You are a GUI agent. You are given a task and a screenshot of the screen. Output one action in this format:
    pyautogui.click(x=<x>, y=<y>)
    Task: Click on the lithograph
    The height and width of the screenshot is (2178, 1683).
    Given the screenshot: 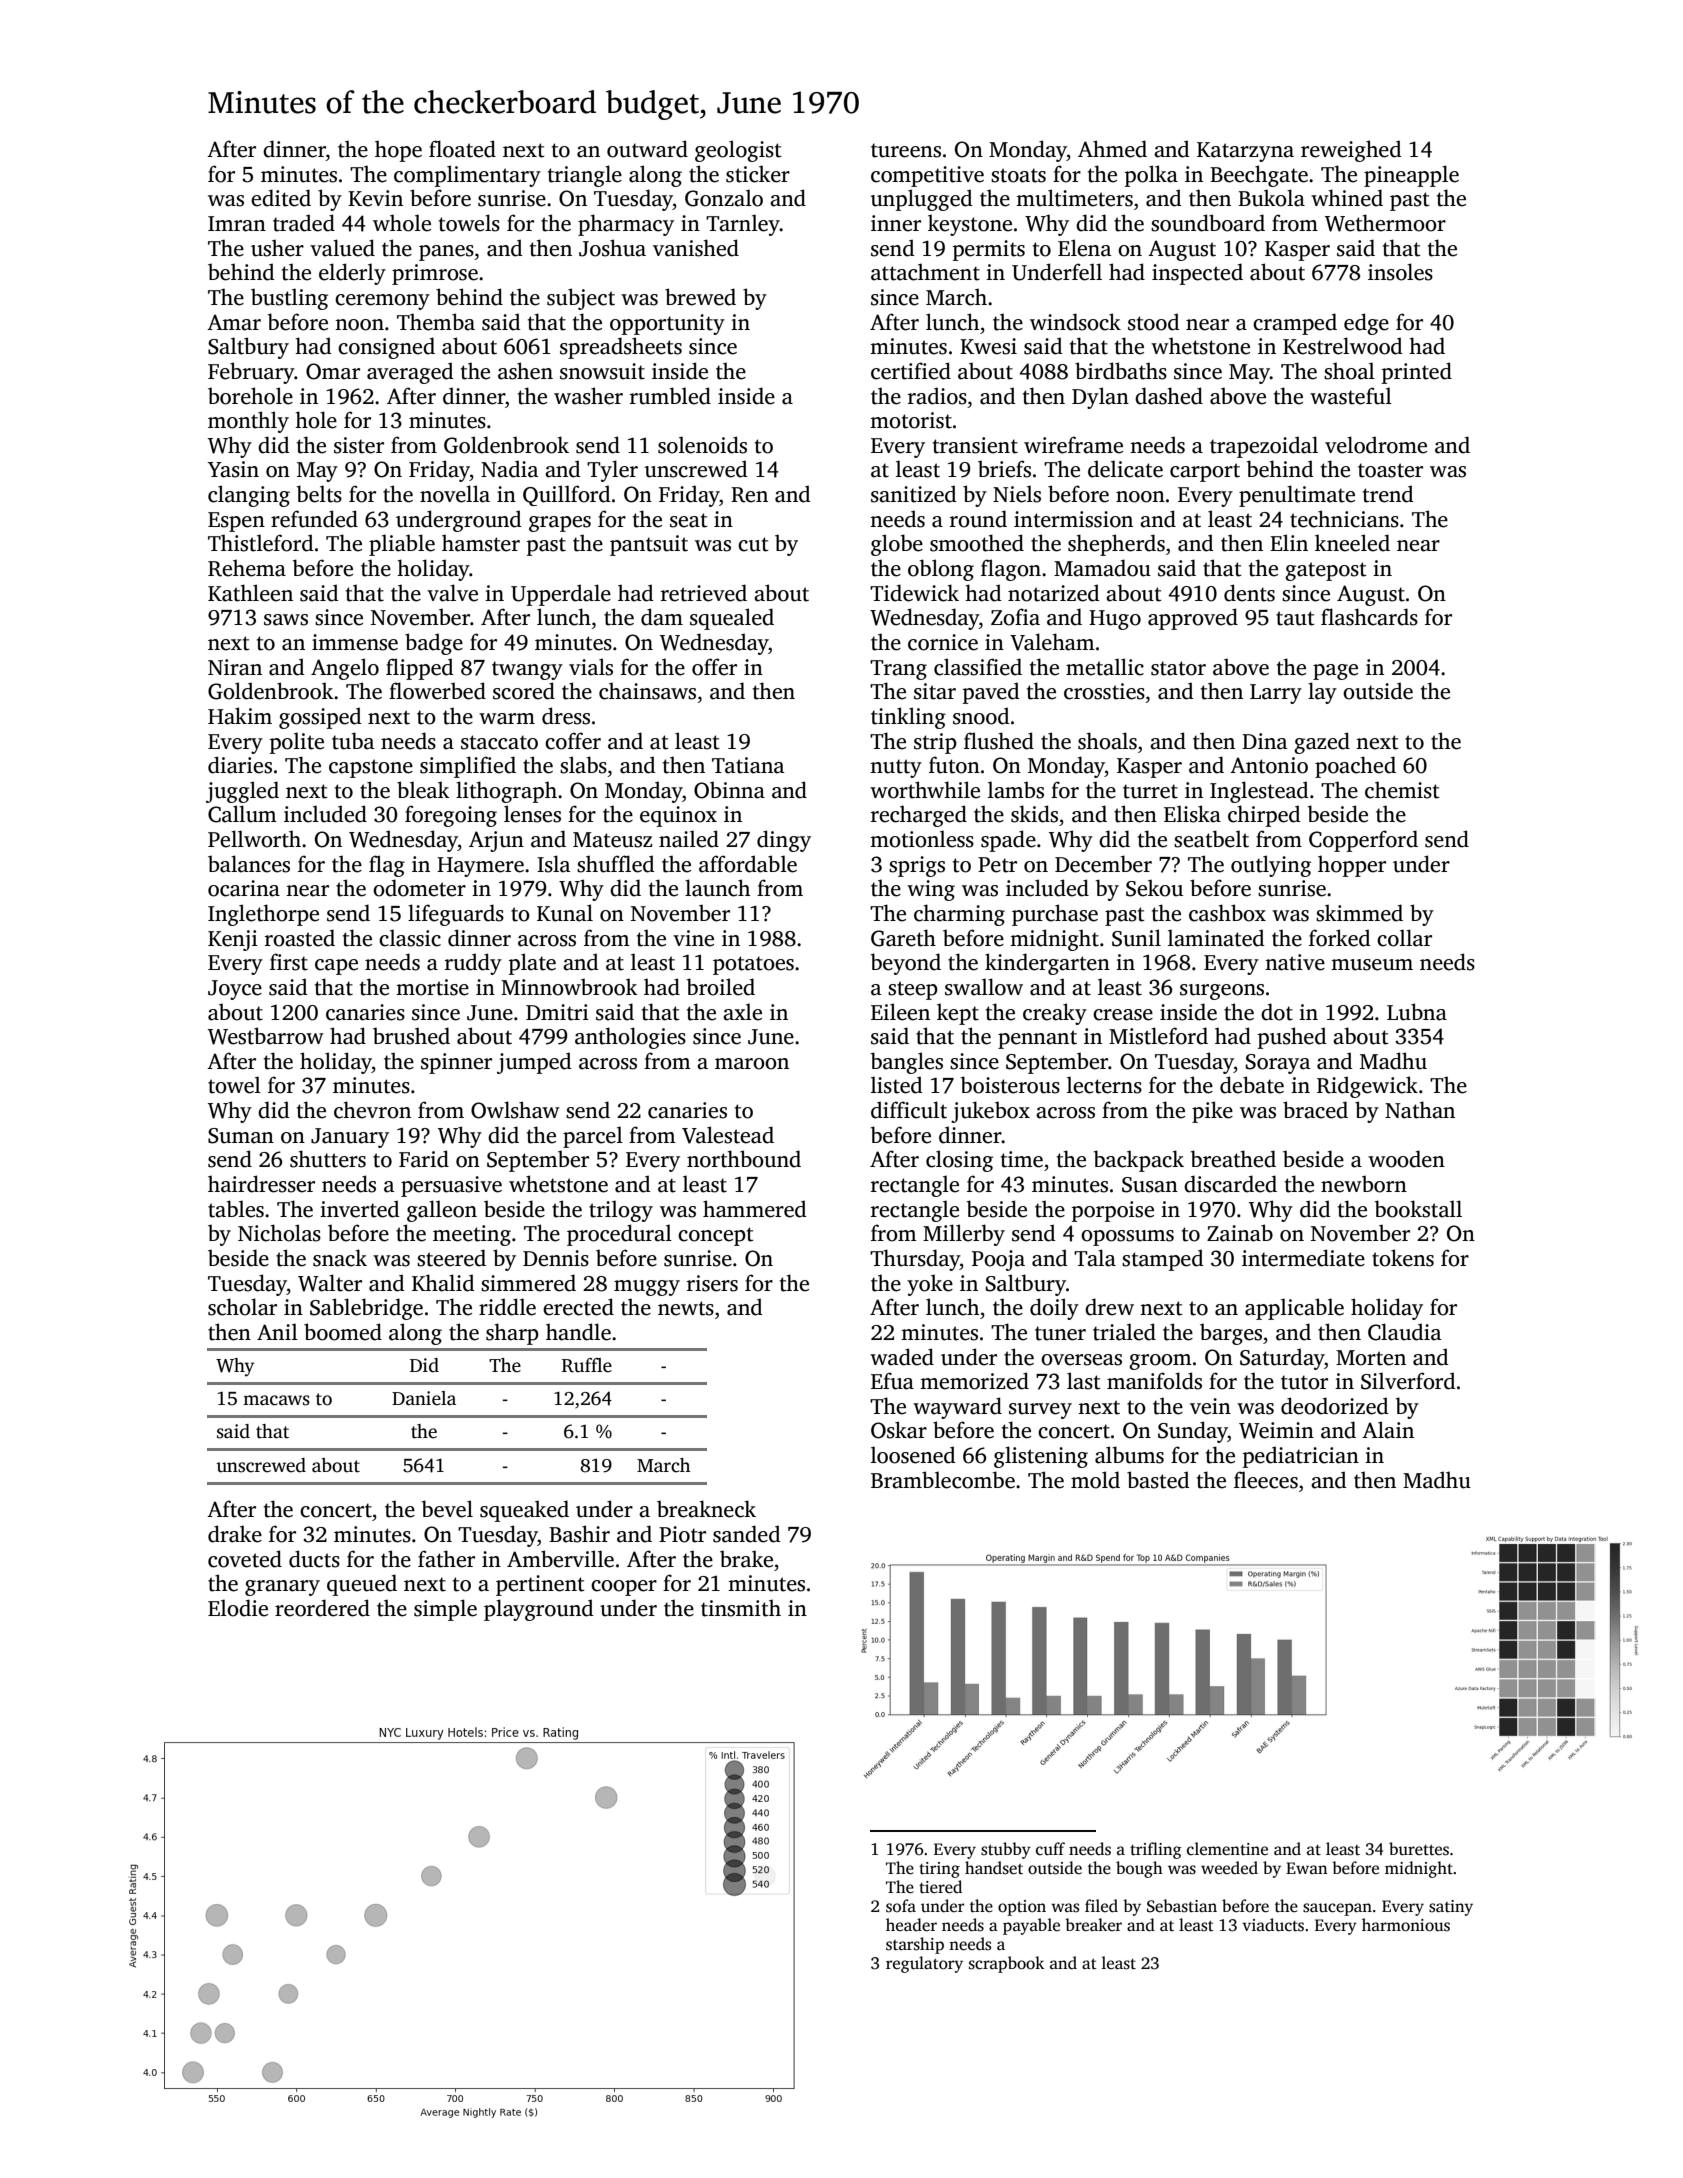 What is the action you would take?
    pyautogui.click(x=506, y=792)
